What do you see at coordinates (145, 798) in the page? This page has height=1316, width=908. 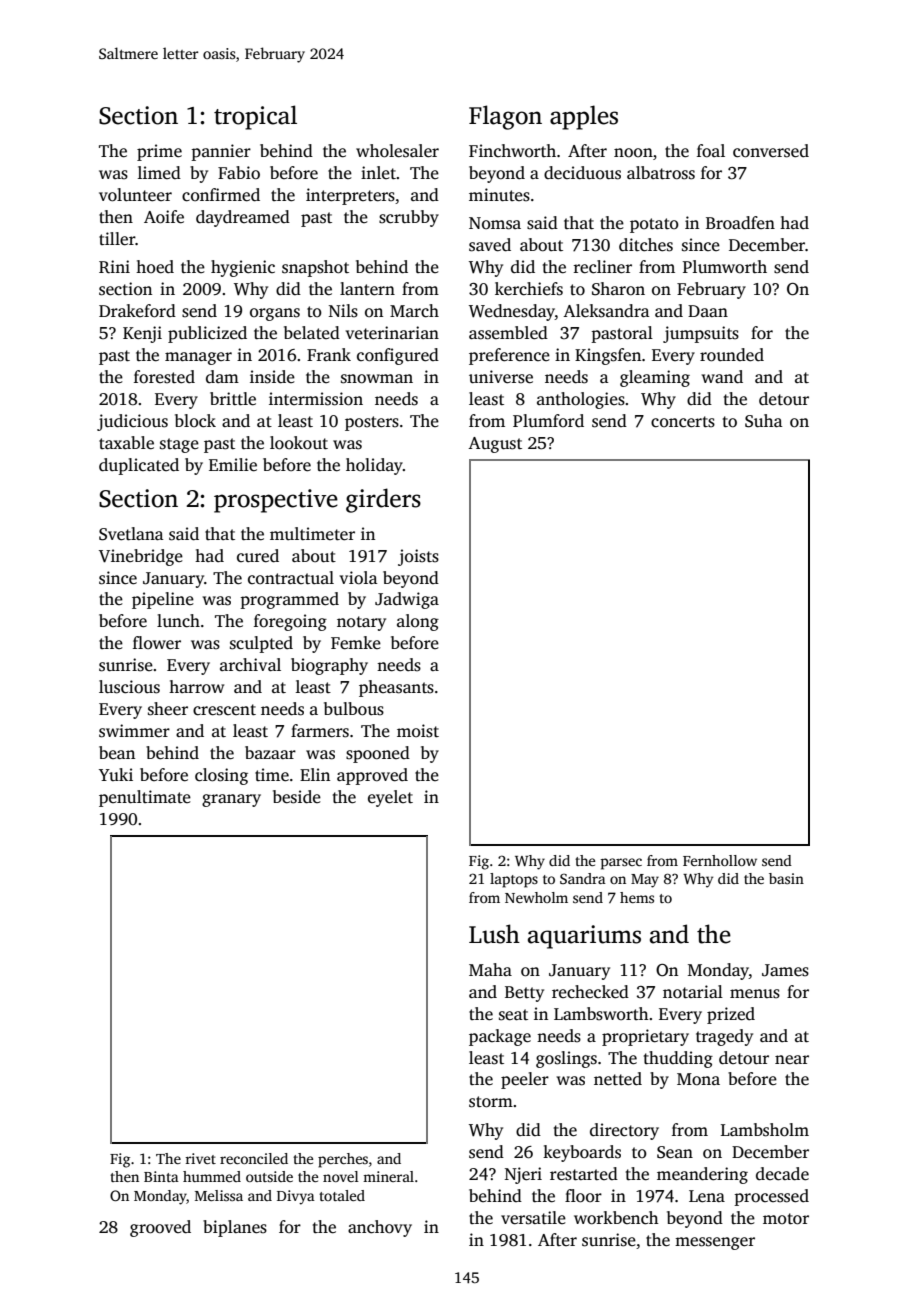 I see `penultimate` at bounding box center [145, 798].
